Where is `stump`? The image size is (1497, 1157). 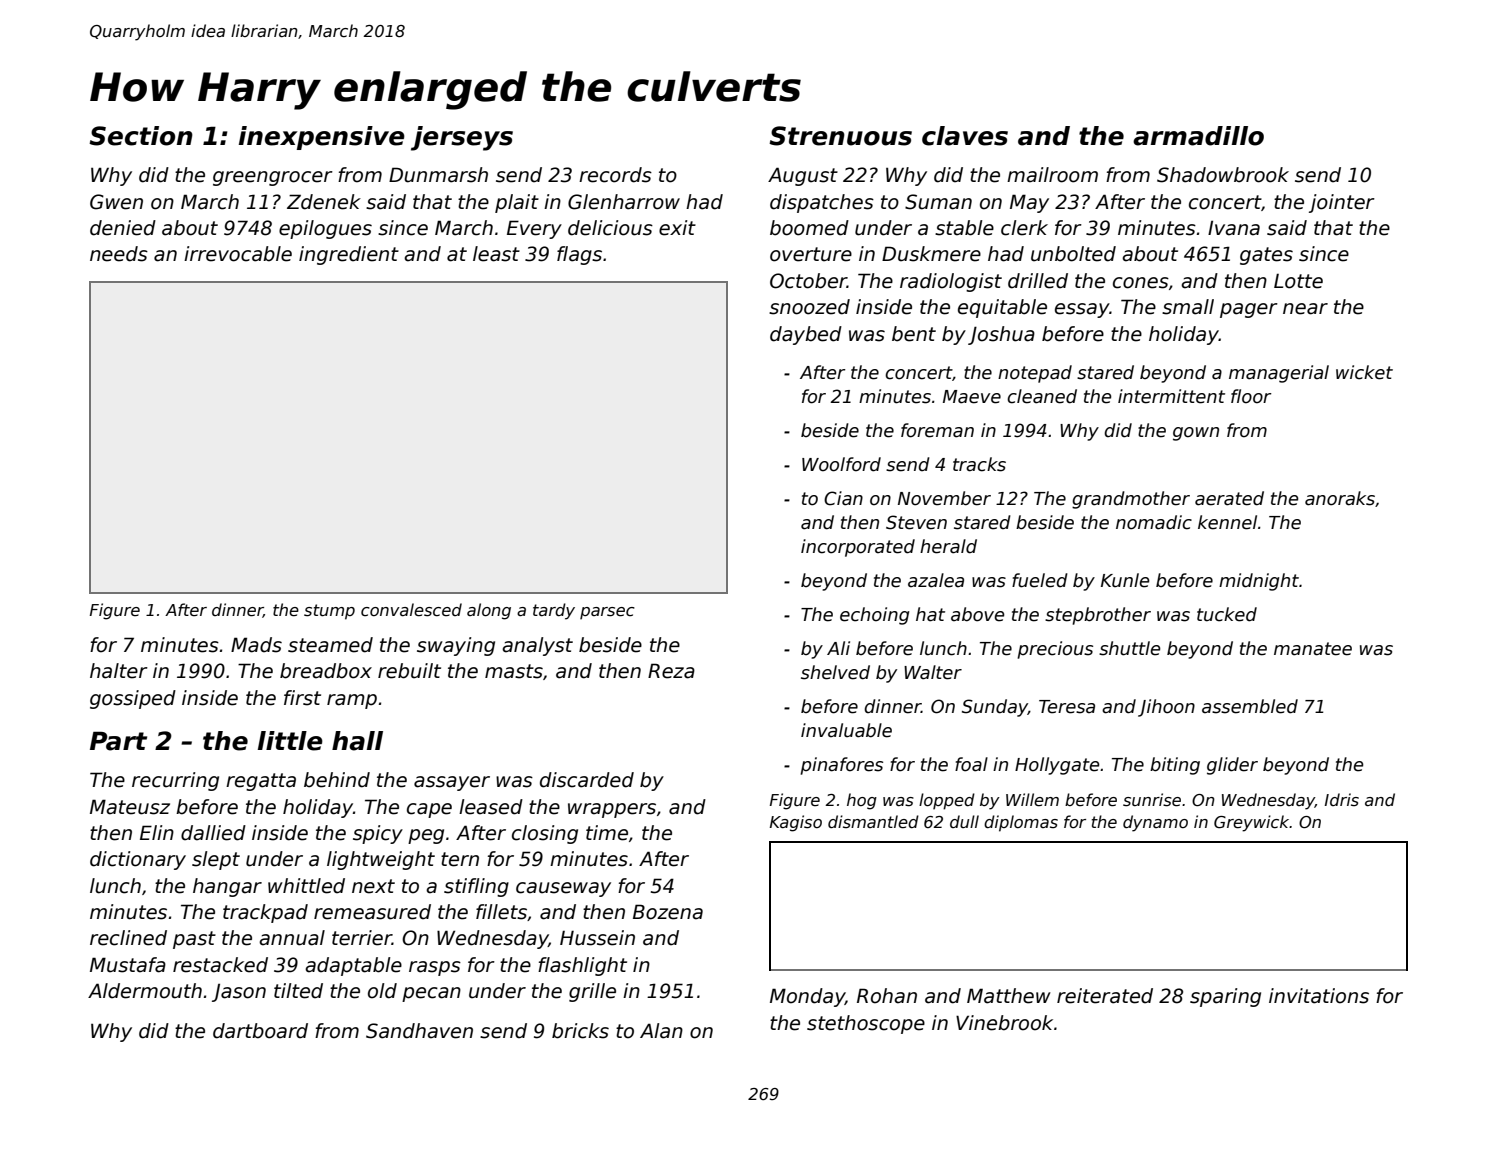 stump is located at coordinates (329, 612).
